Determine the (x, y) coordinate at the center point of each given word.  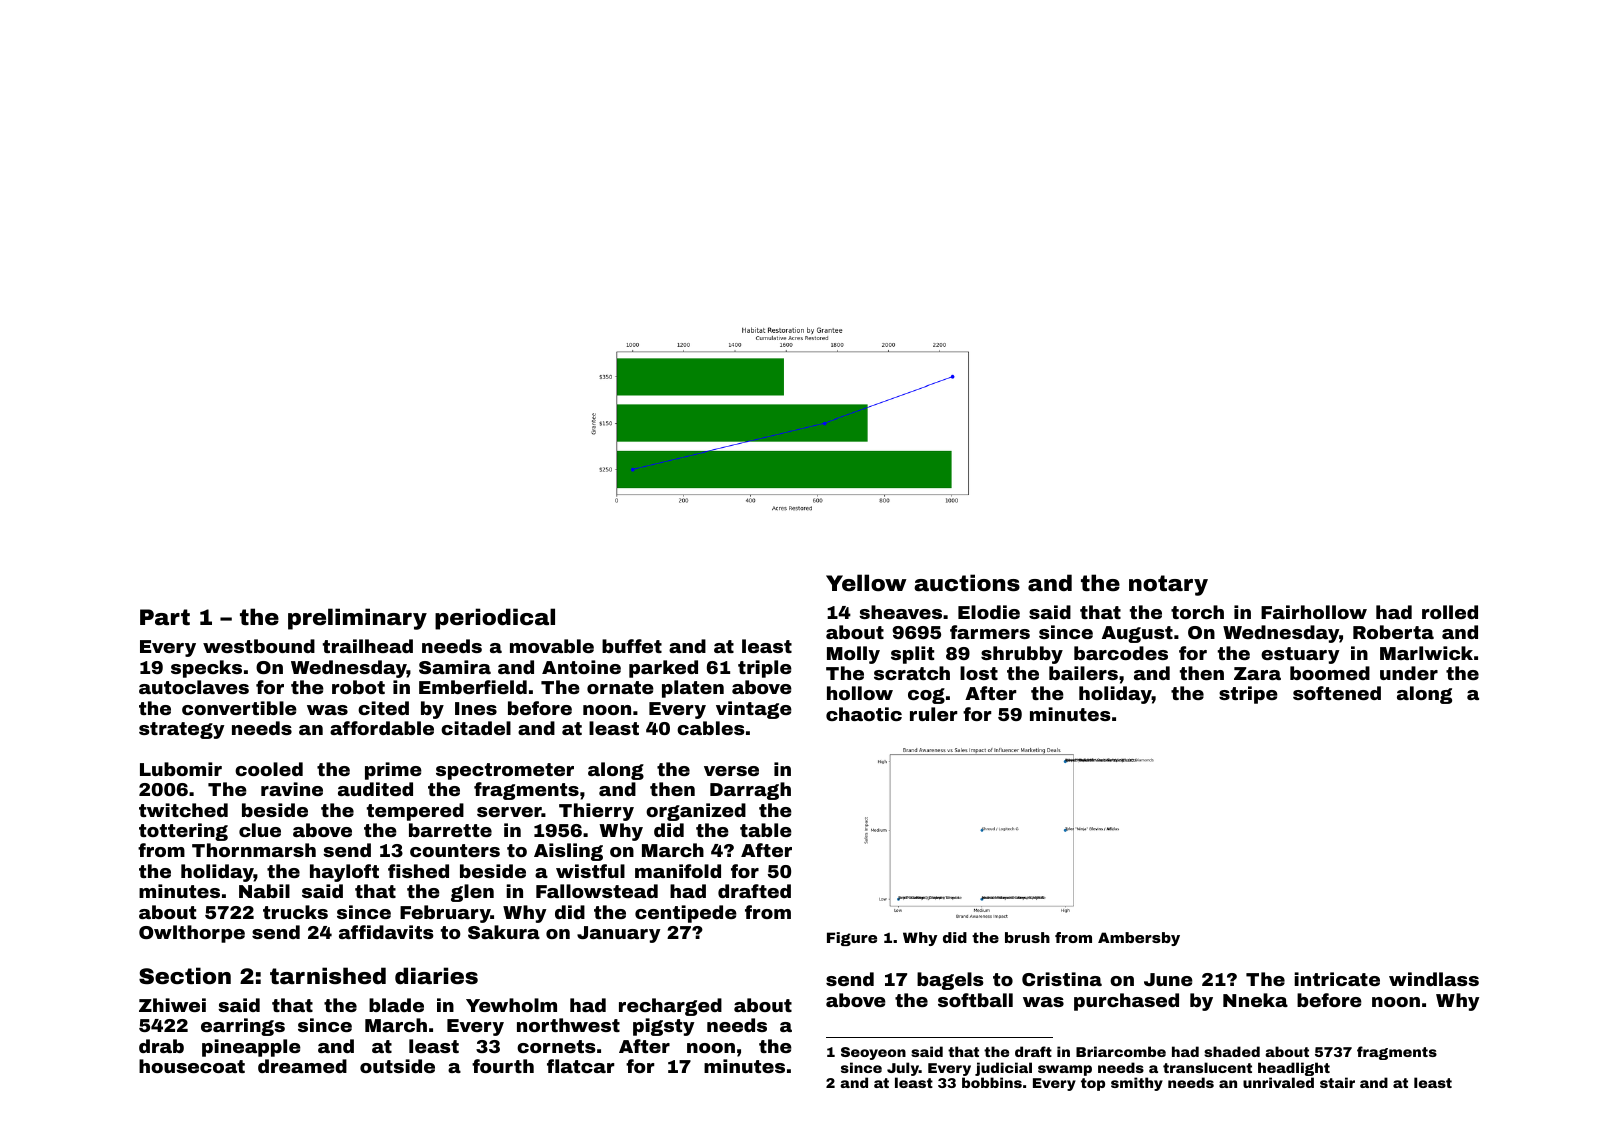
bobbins (992, 1082)
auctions (967, 583)
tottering (183, 832)
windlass (1434, 979)
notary (1168, 585)
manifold (678, 871)
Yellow (866, 582)
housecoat (192, 1066)
